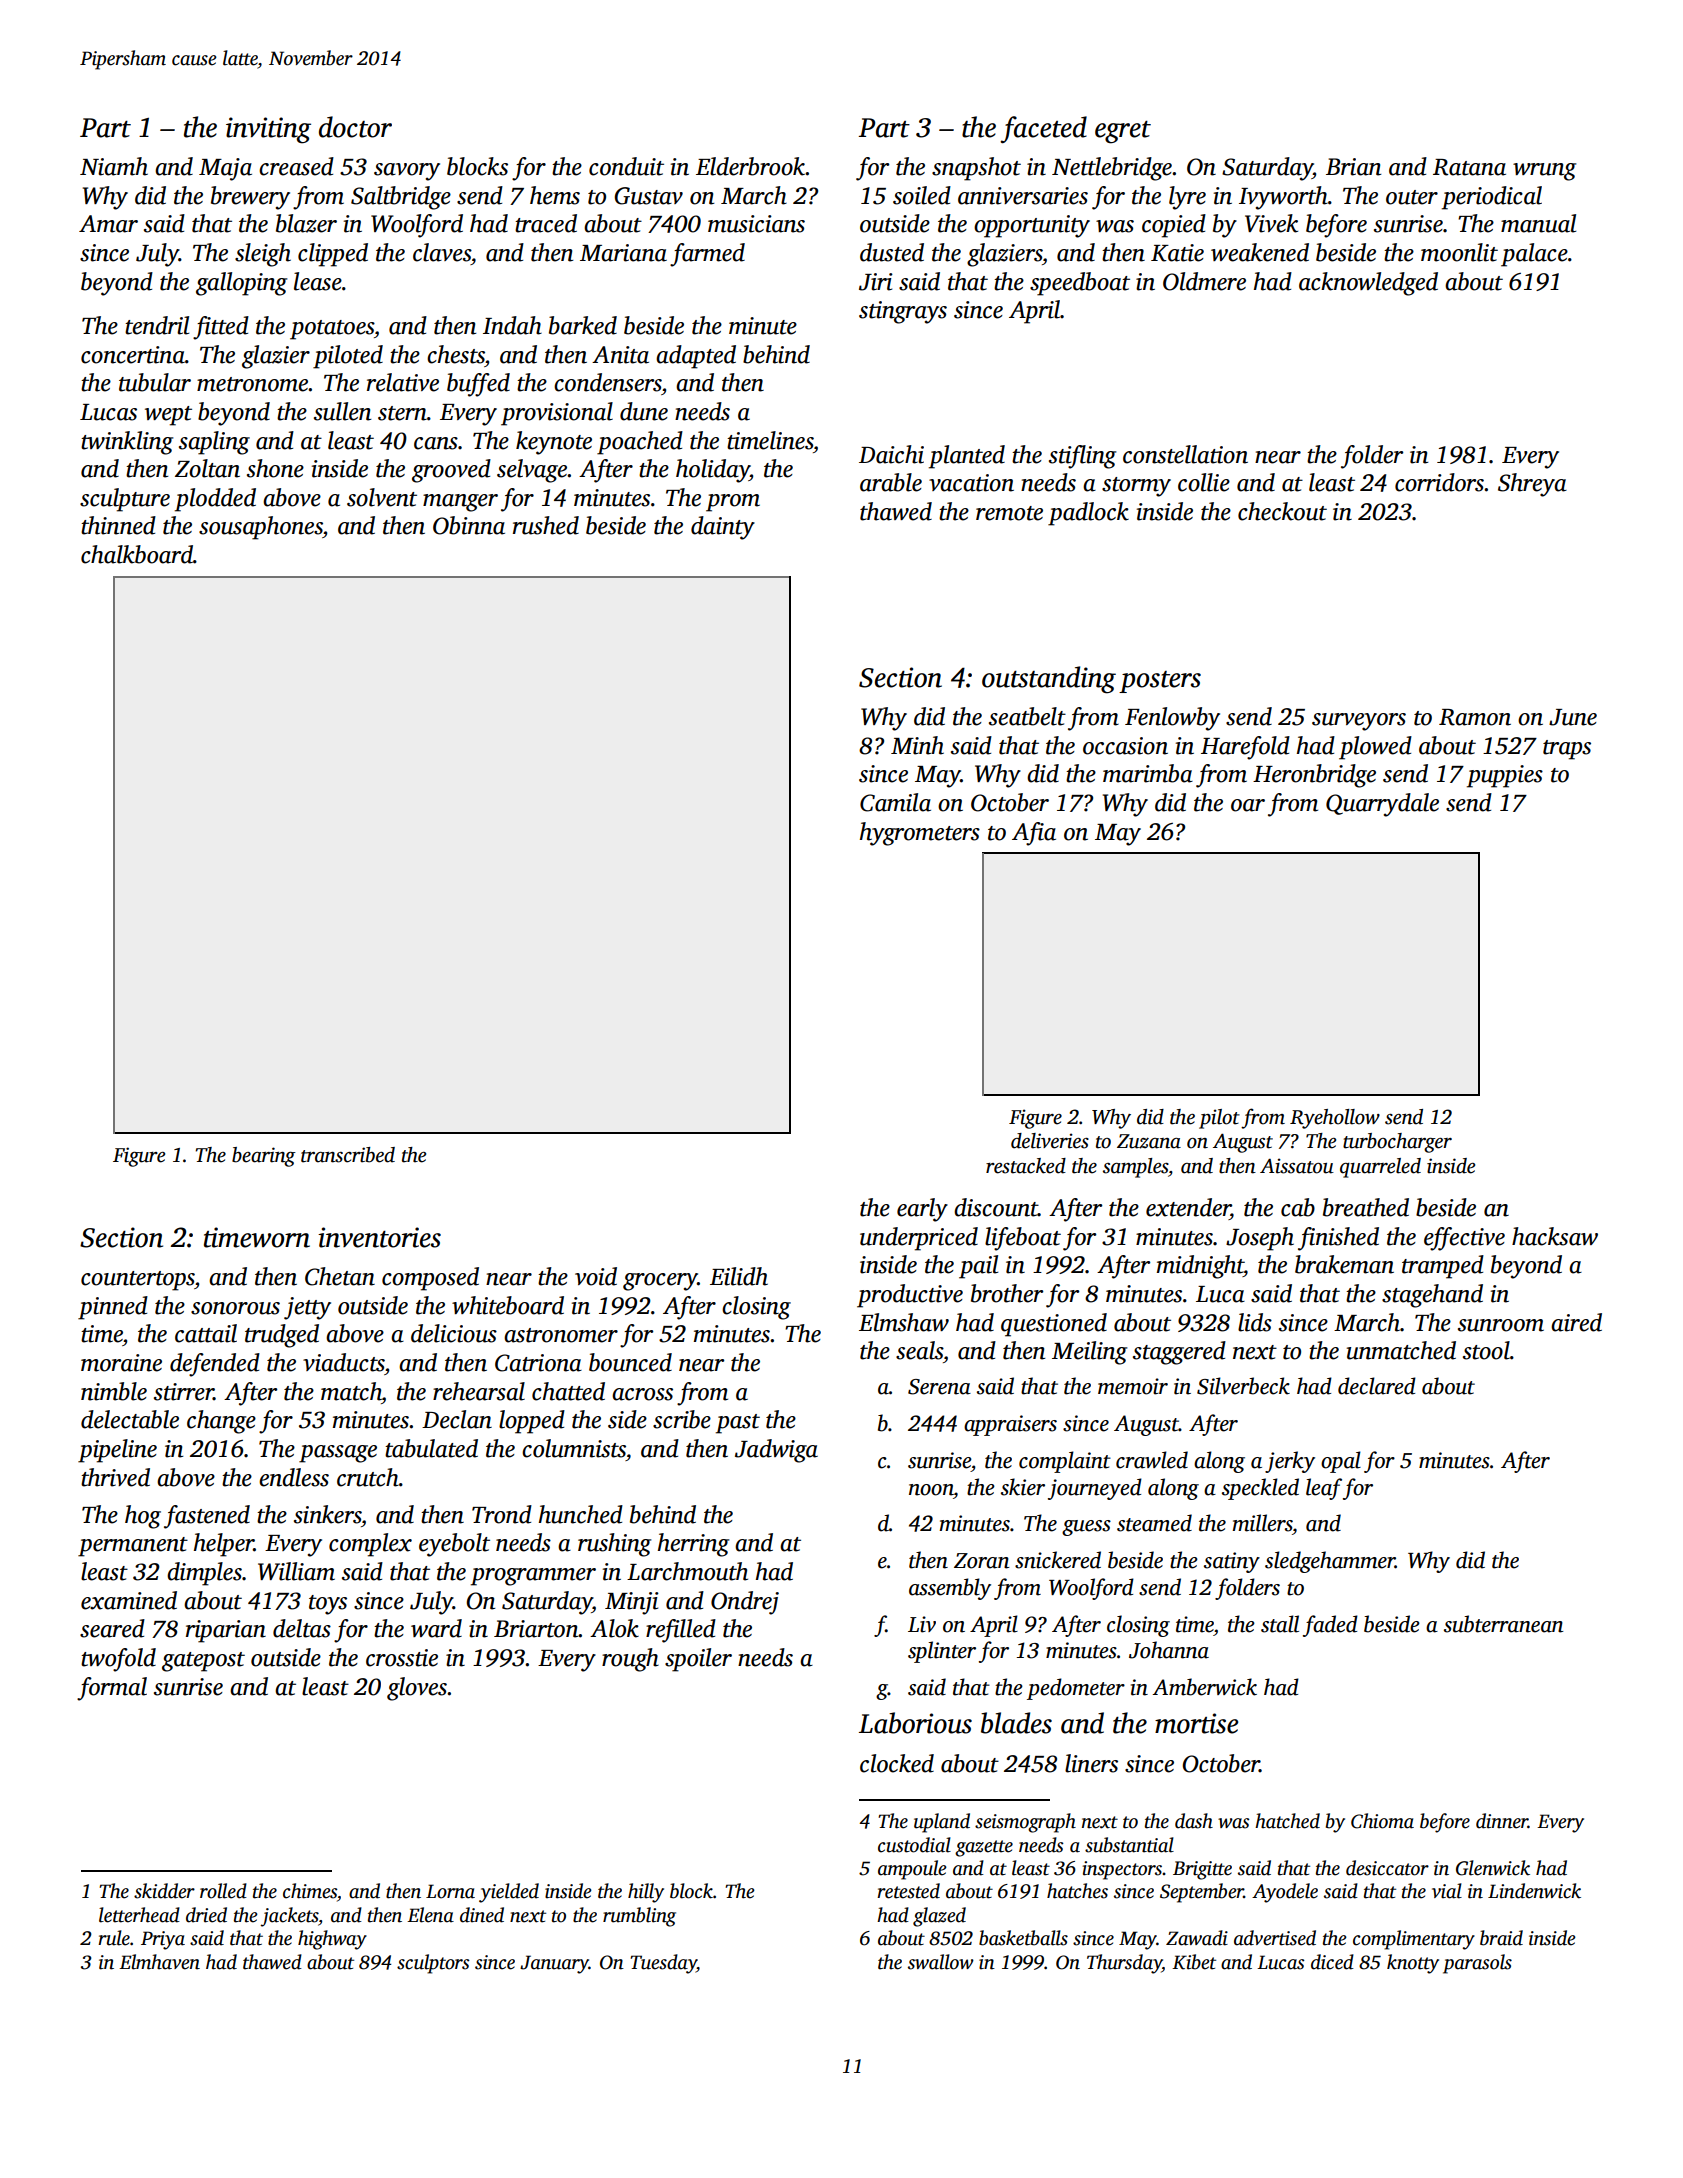  Describe the element at coordinates (920, 834) in the screenshot. I see `hygrometers` at that location.
